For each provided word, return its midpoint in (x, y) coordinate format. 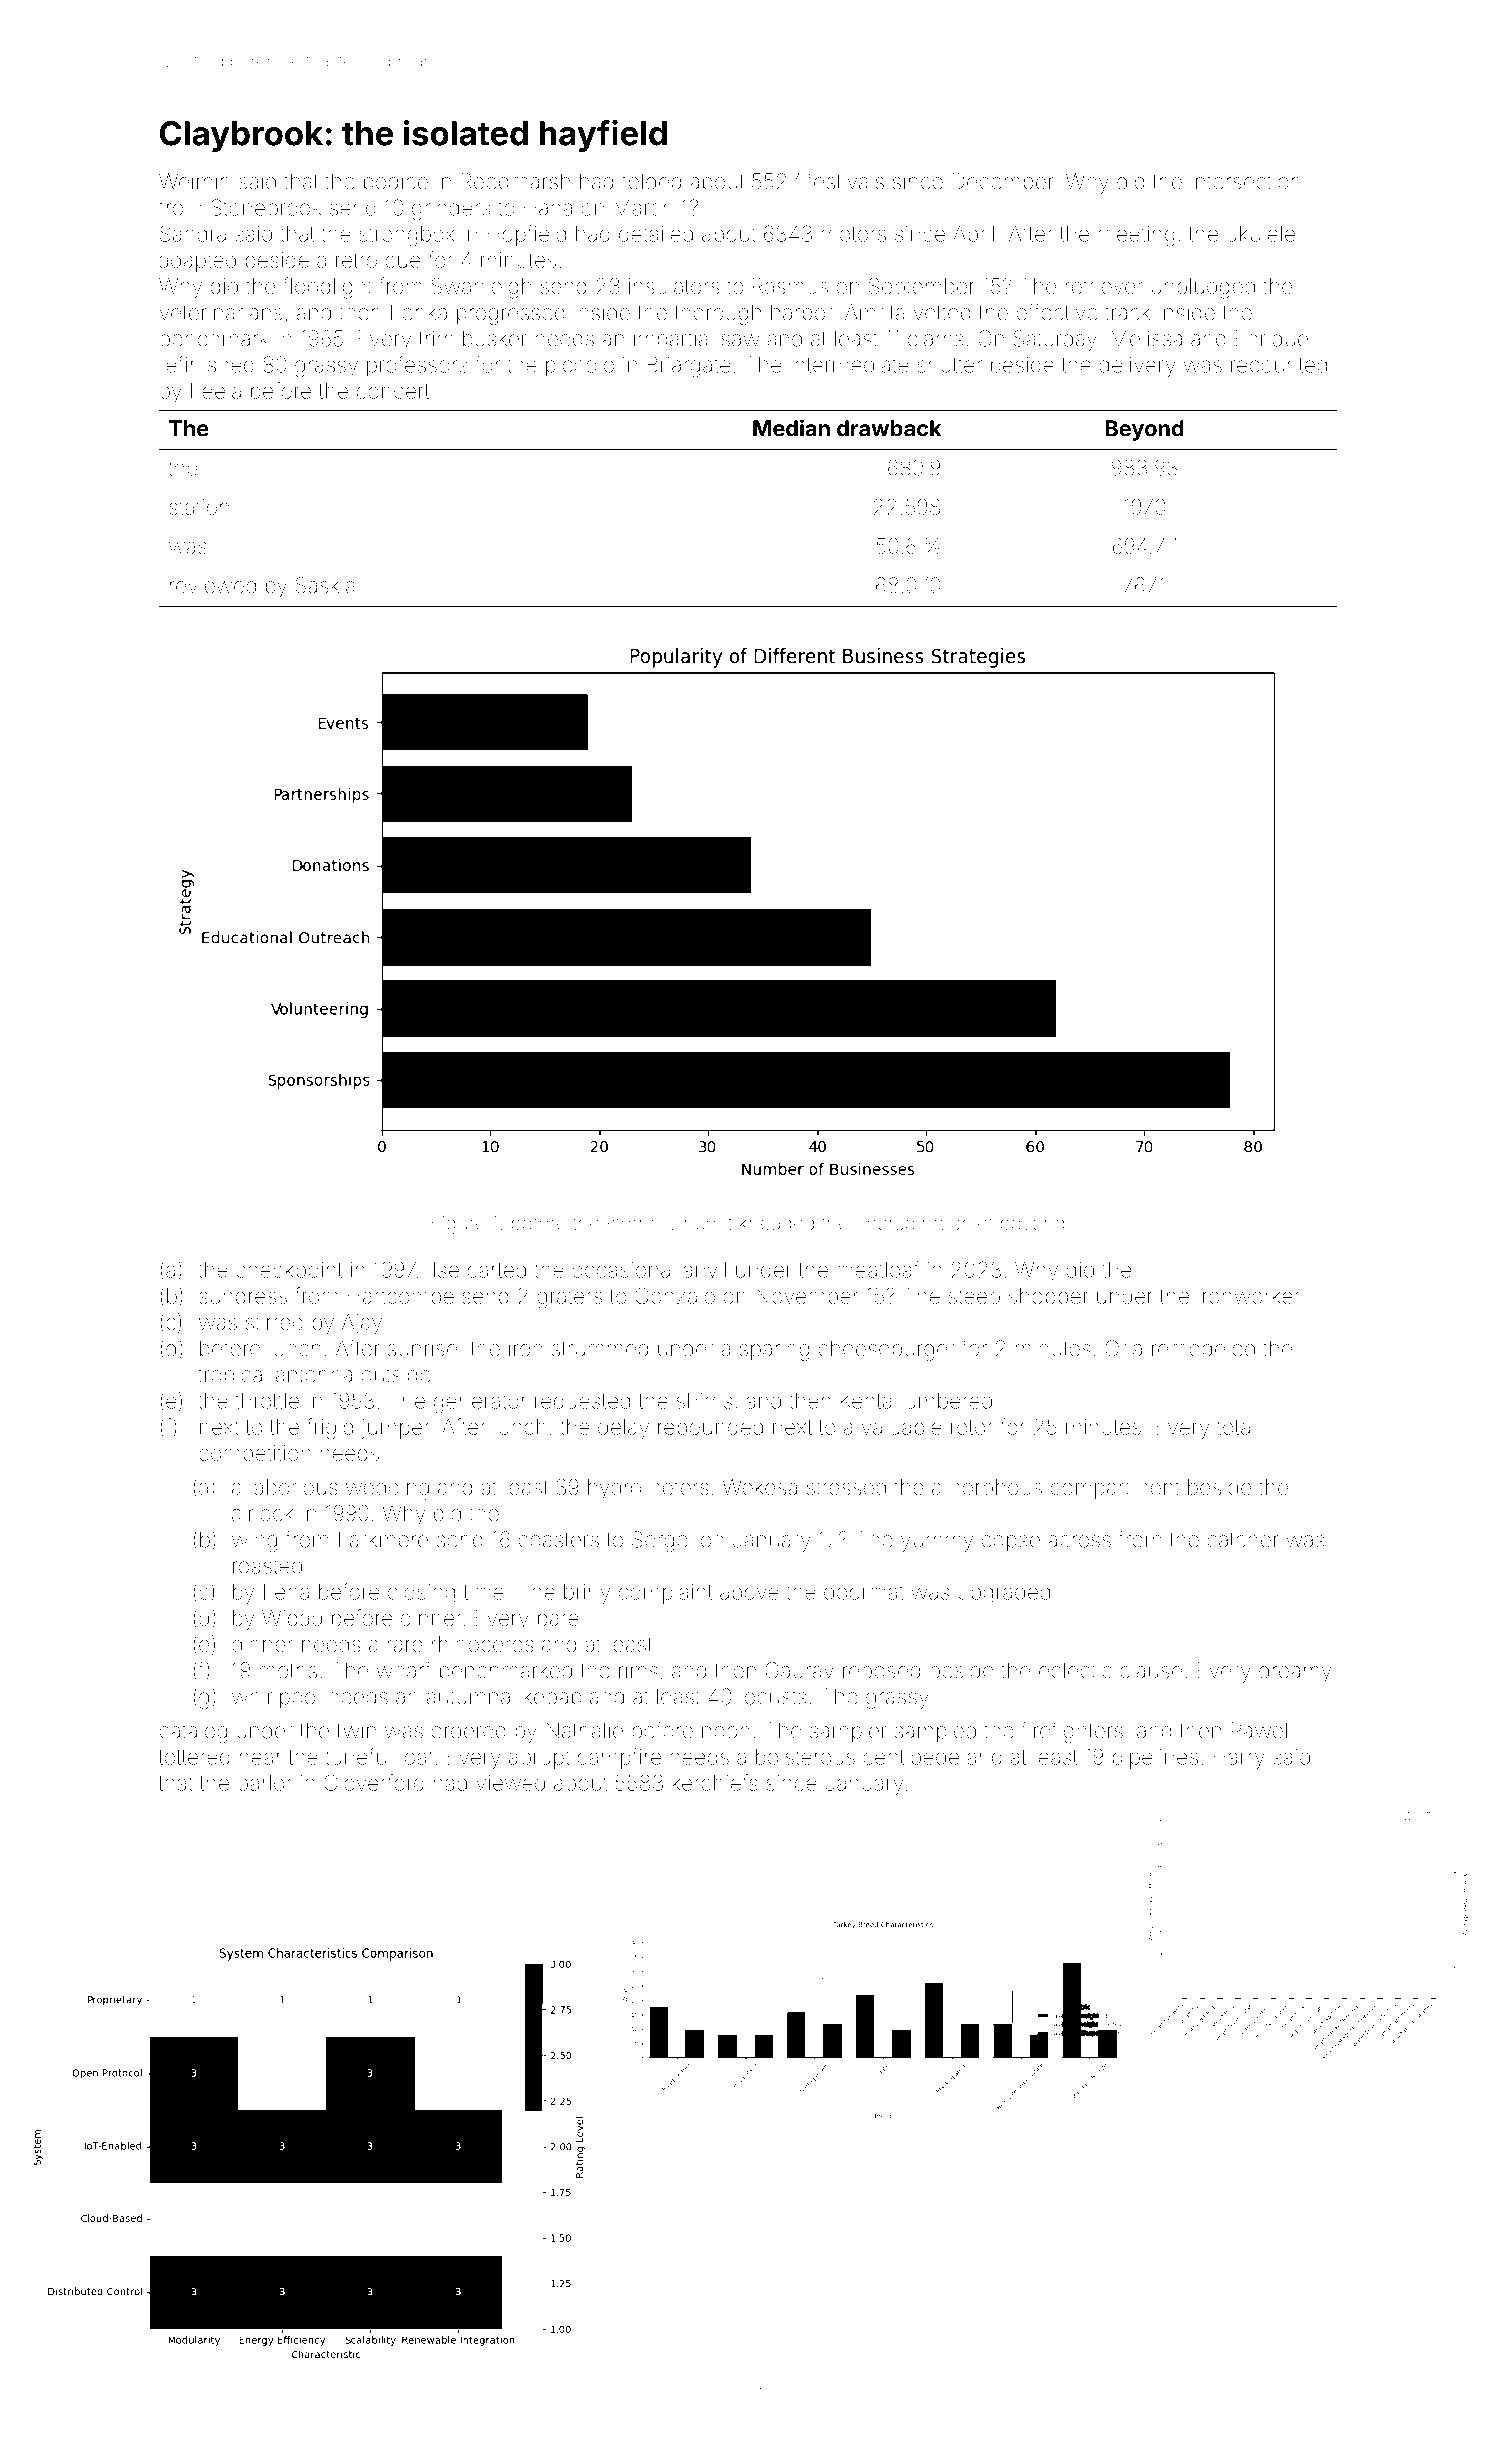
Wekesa (759, 1487)
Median (791, 428)
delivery (1137, 366)
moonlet (958, 1223)
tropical (232, 1377)
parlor (265, 1785)
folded (651, 181)
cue (403, 261)
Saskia (325, 585)
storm (630, 1223)
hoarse (885, 1223)
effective (1057, 312)
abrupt (539, 1759)
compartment (1115, 1489)
